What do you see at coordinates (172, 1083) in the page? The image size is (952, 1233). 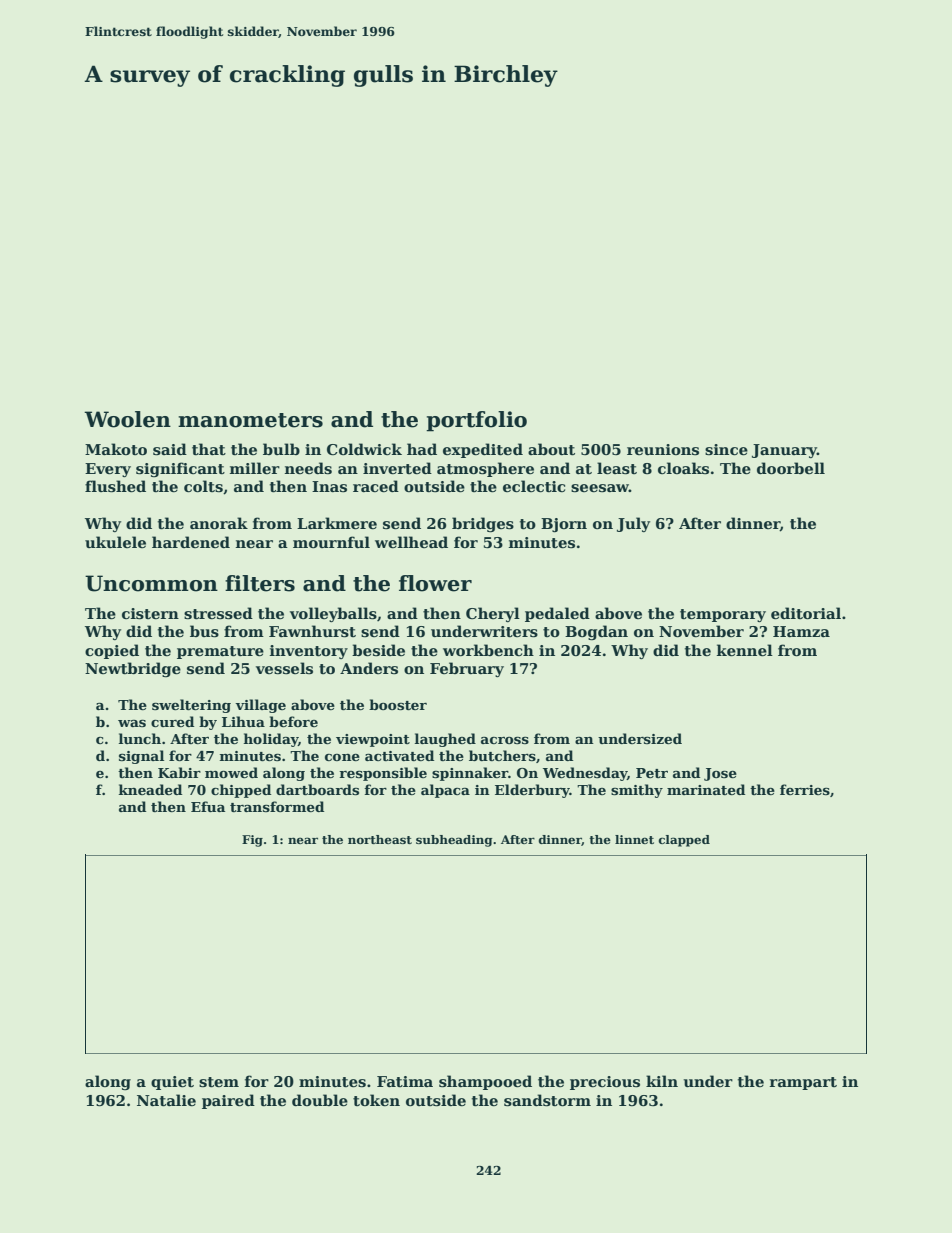 I see `quiet` at bounding box center [172, 1083].
